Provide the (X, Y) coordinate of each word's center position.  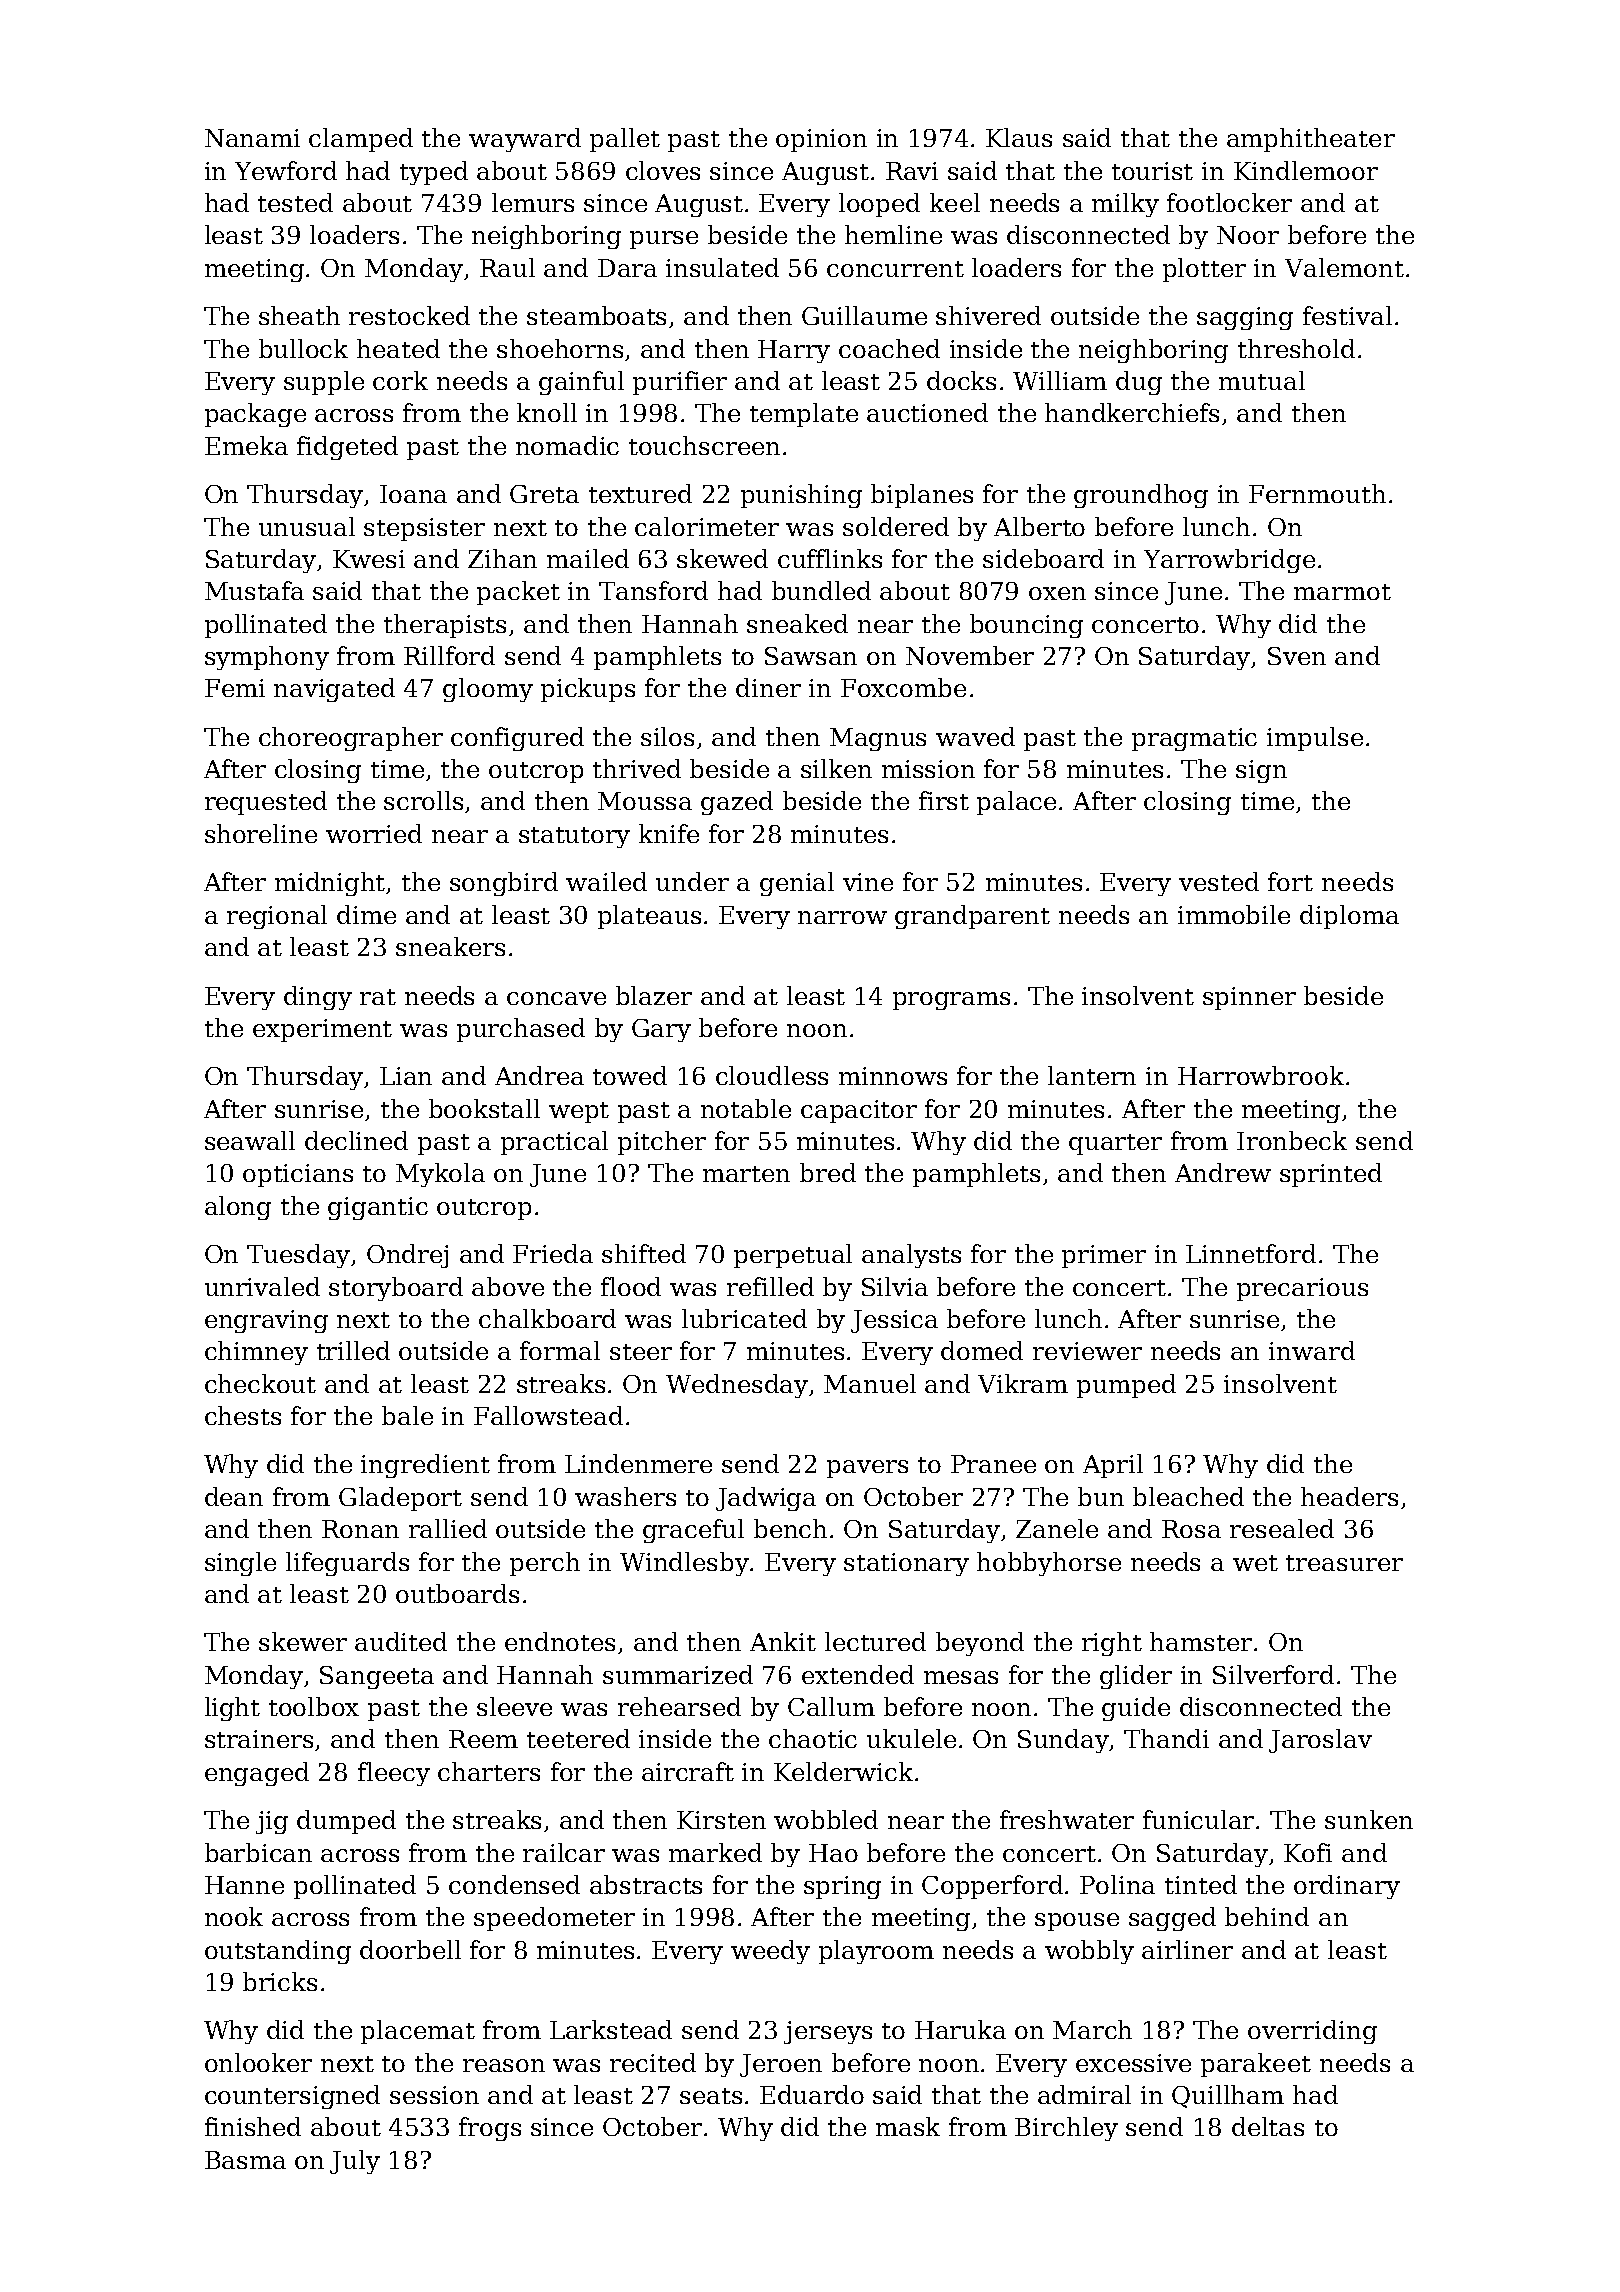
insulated (722, 267)
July (355, 2162)
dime (366, 914)
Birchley (1066, 2129)
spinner (1249, 998)
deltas (1268, 2126)
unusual (307, 526)
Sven (1297, 656)
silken (836, 768)
